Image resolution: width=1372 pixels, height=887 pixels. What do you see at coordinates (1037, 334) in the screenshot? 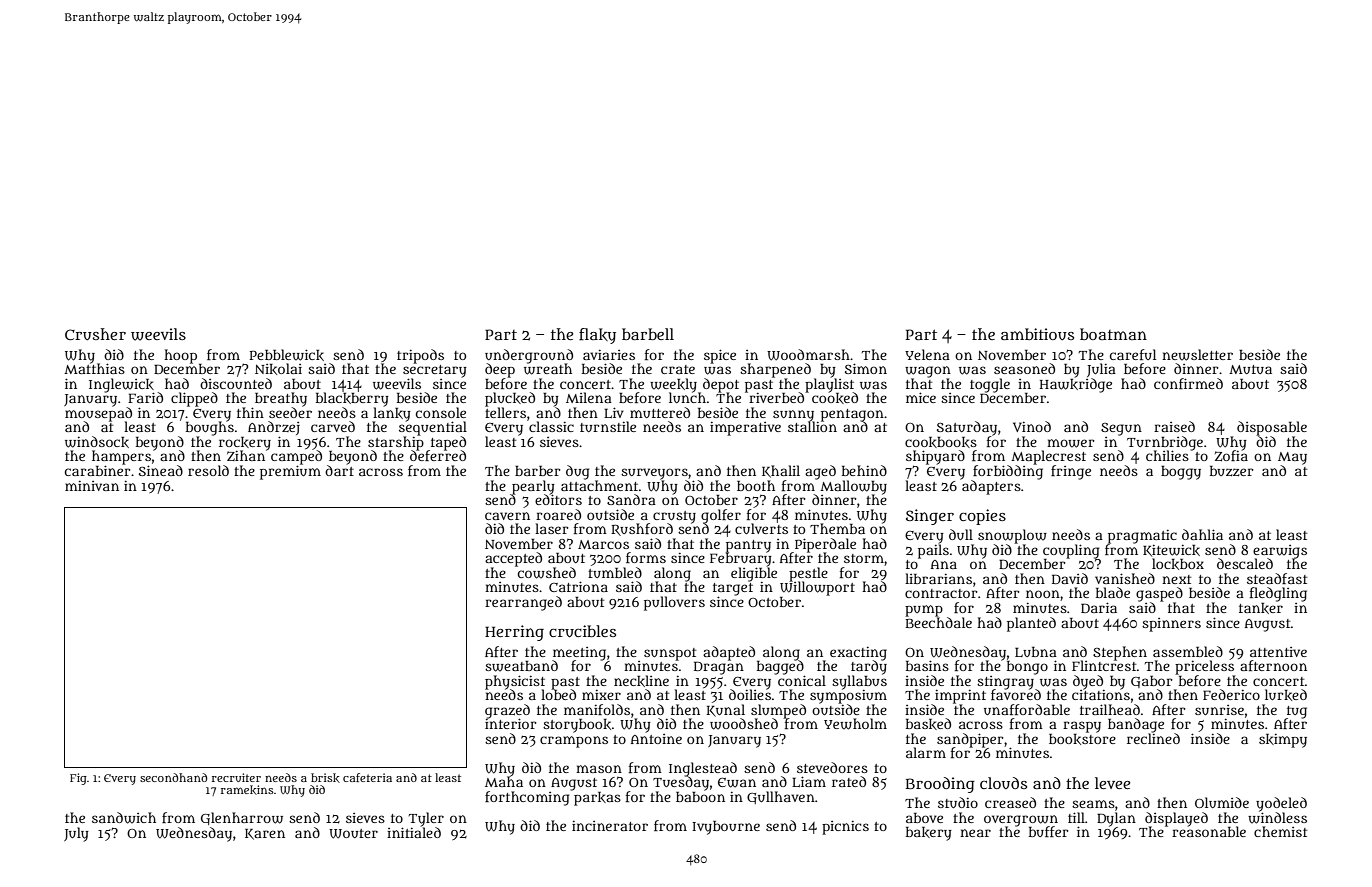
I see `ambitious` at bounding box center [1037, 334].
